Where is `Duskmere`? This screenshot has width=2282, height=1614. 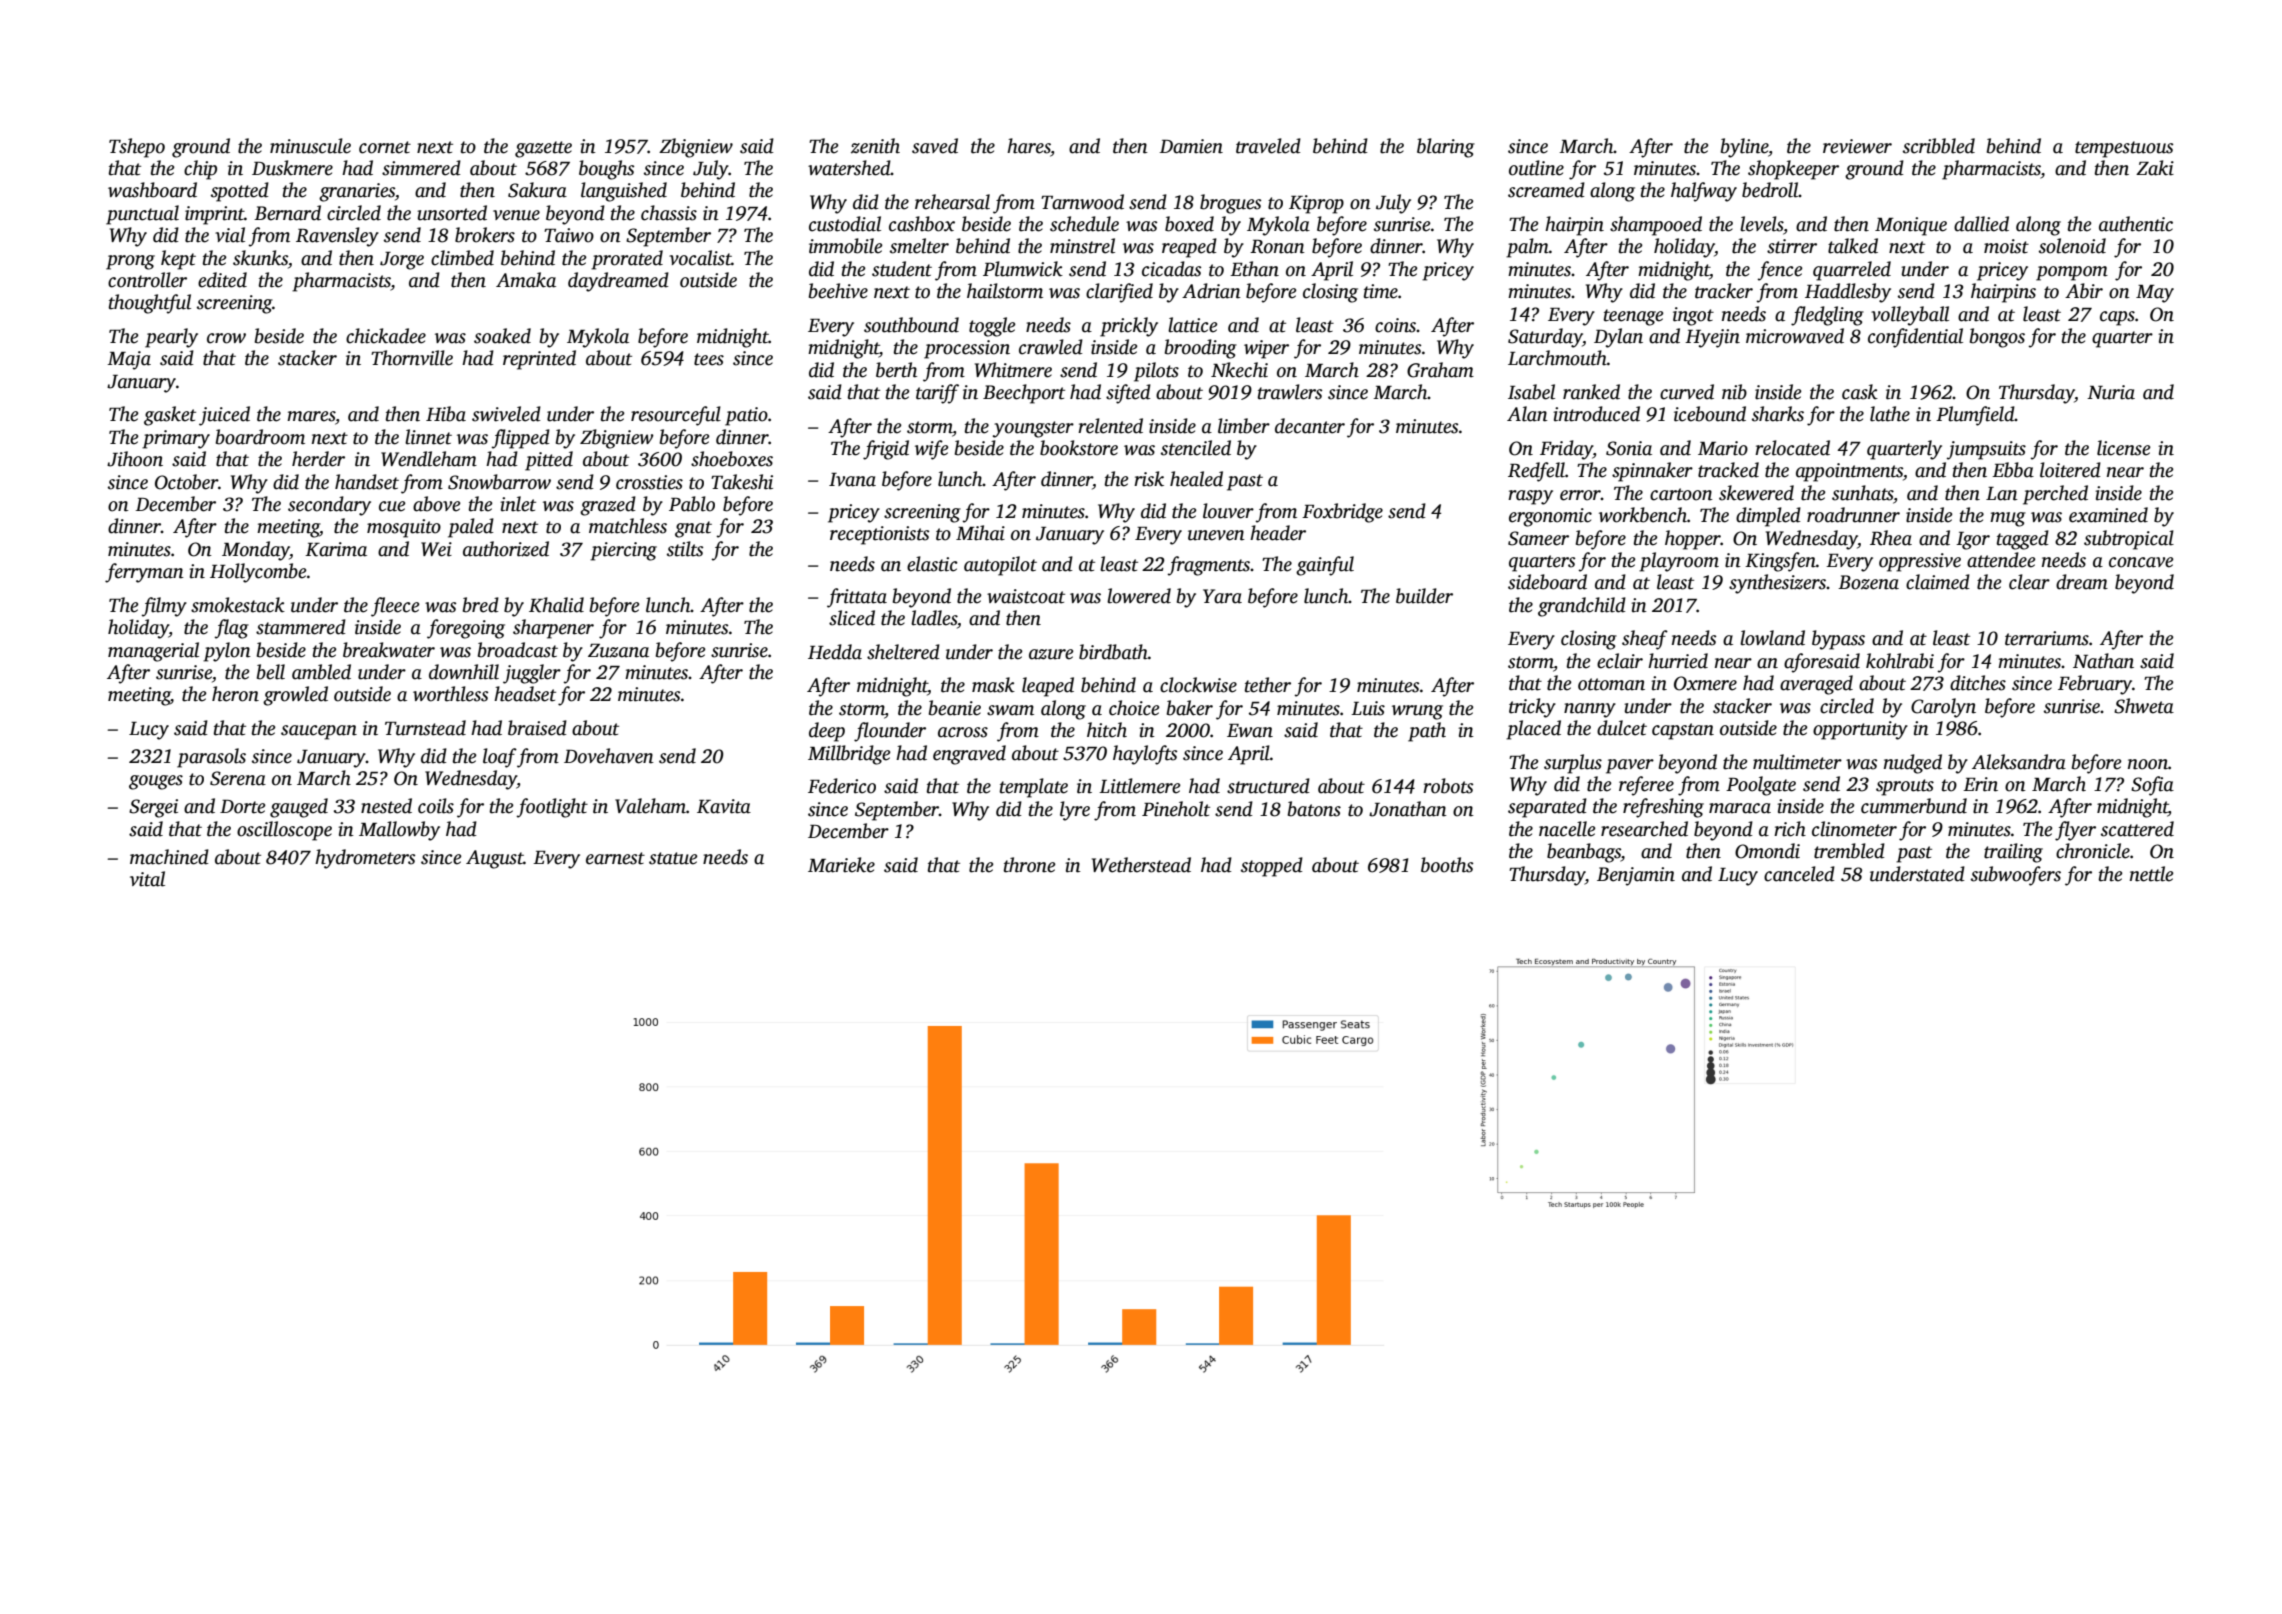 Duskmere is located at coordinates (292, 168).
